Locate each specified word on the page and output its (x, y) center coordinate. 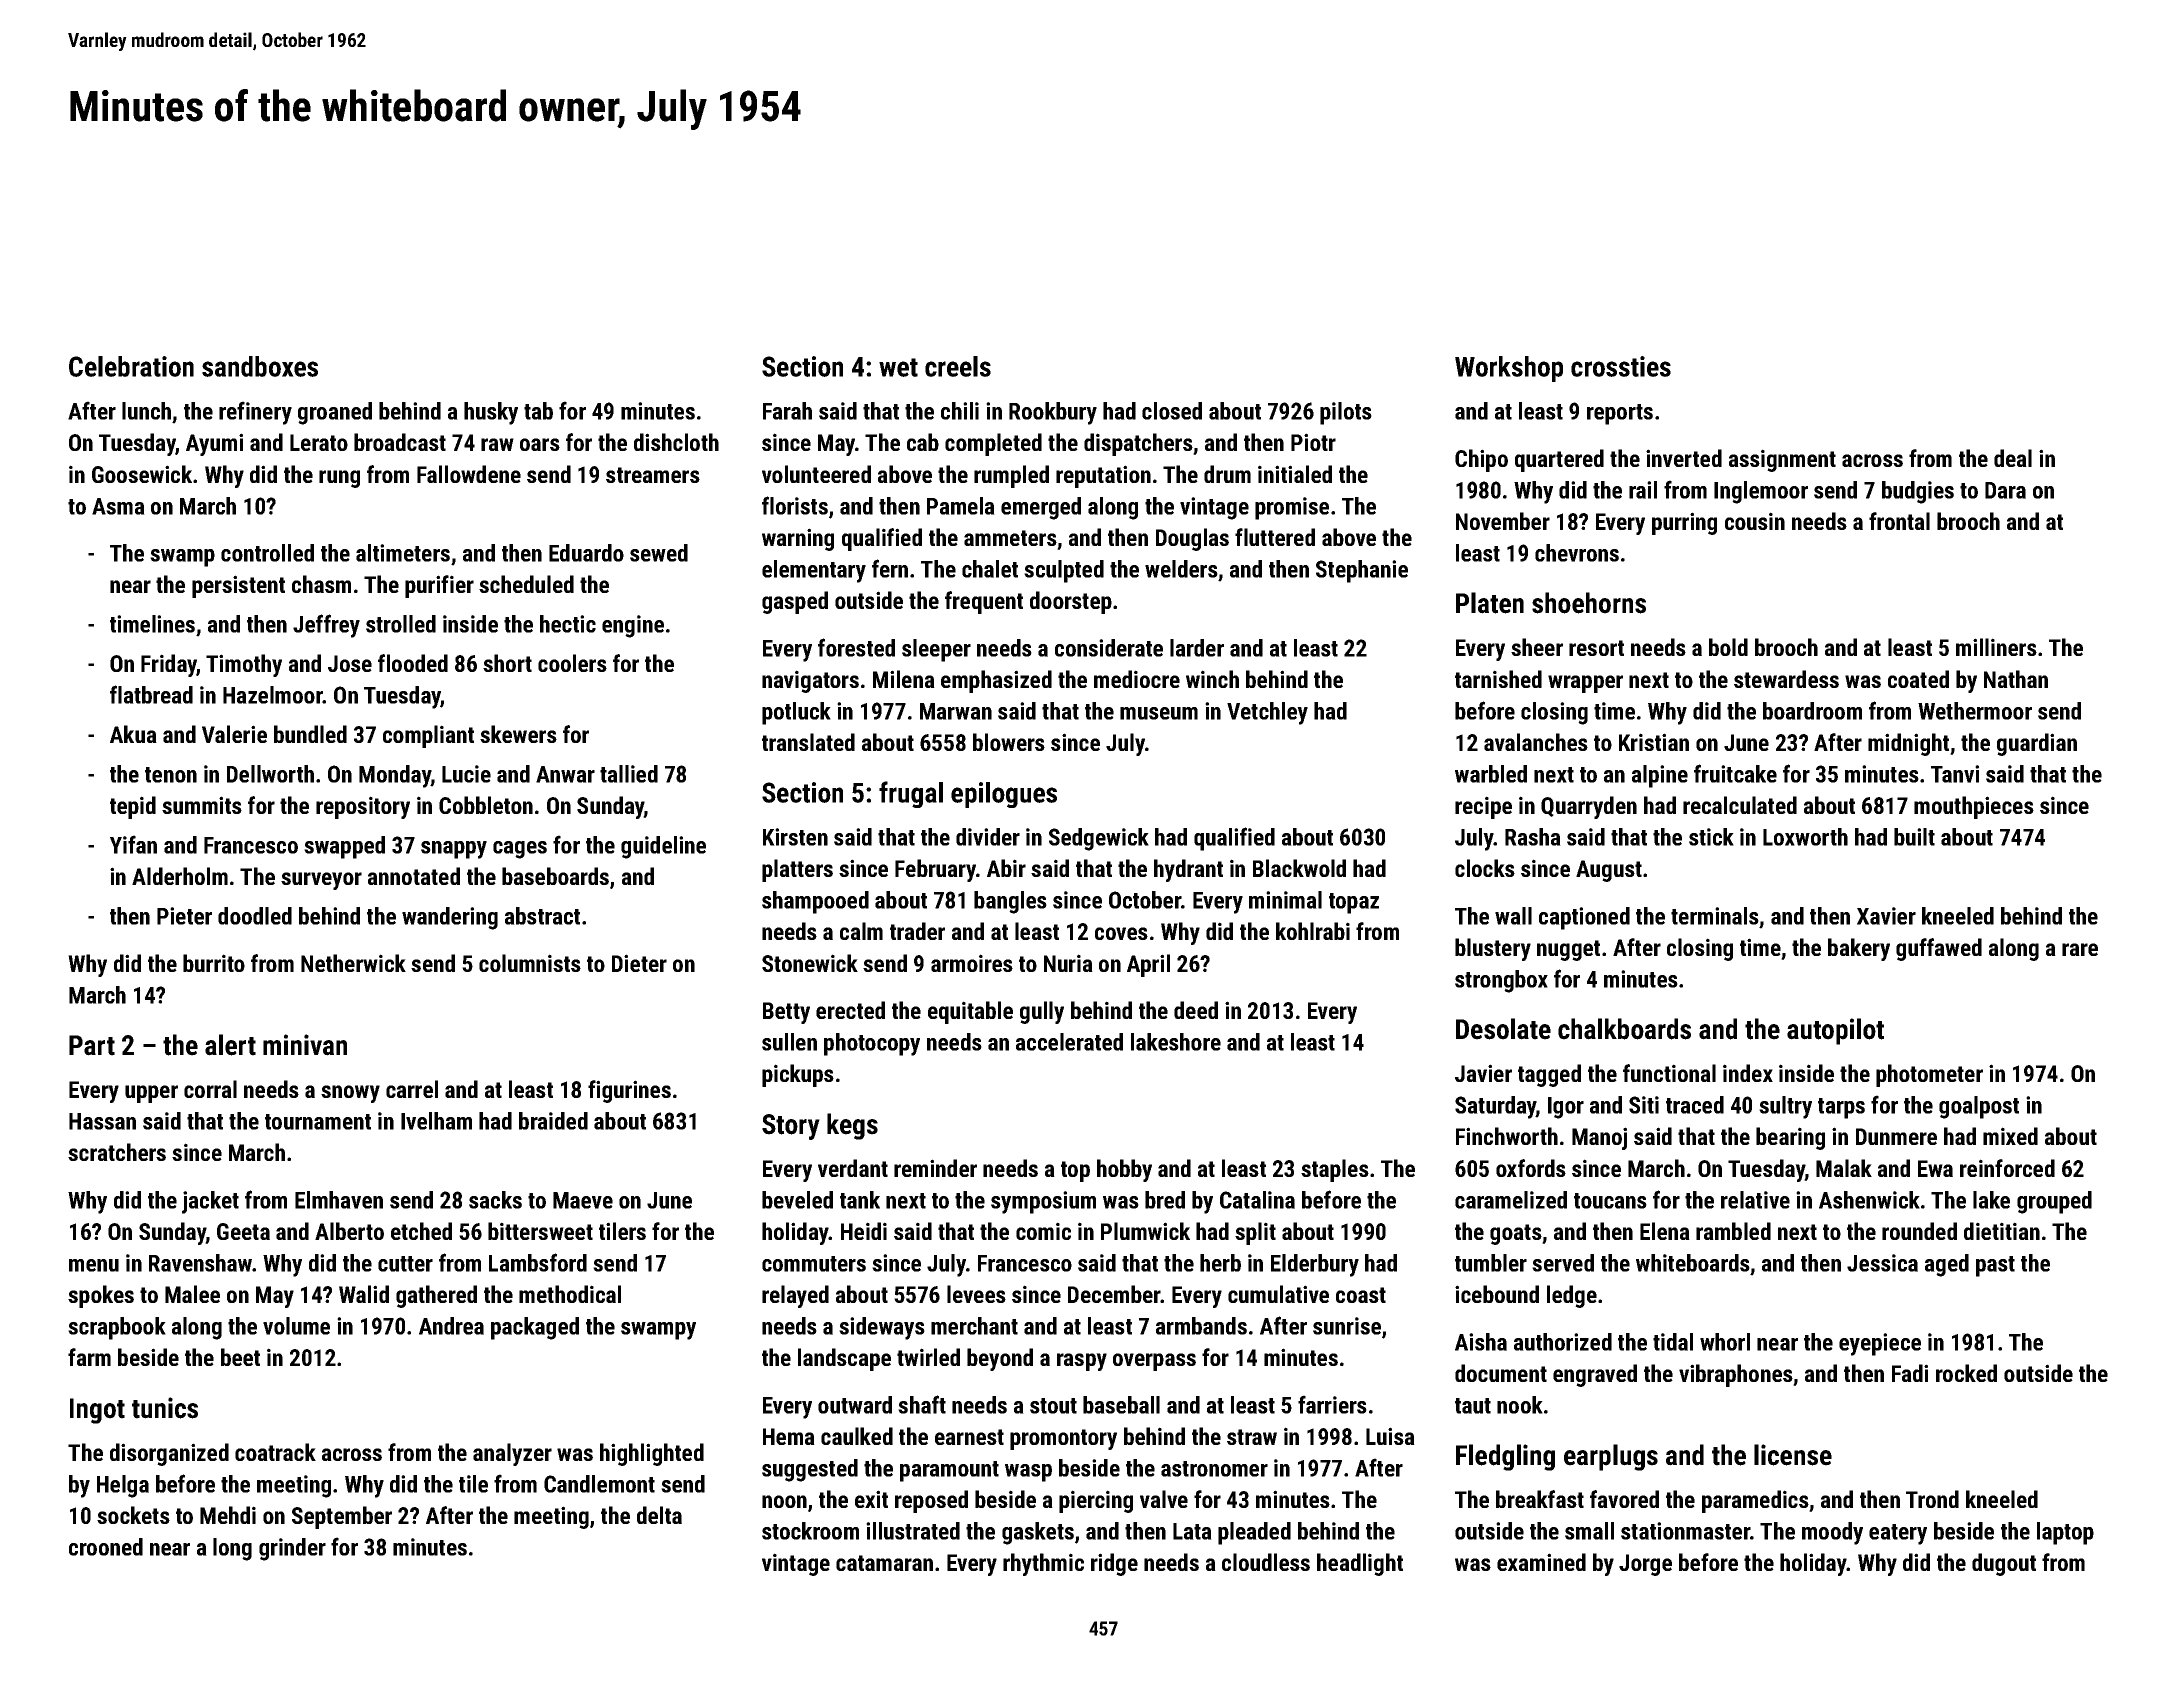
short (507, 663)
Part (92, 1045)
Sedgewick (1099, 839)
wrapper (1585, 684)
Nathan (2016, 679)
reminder (935, 1168)
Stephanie (1362, 571)
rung (339, 479)
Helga (123, 1486)
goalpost (1979, 1107)
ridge (1114, 1564)
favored (1624, 1499)
